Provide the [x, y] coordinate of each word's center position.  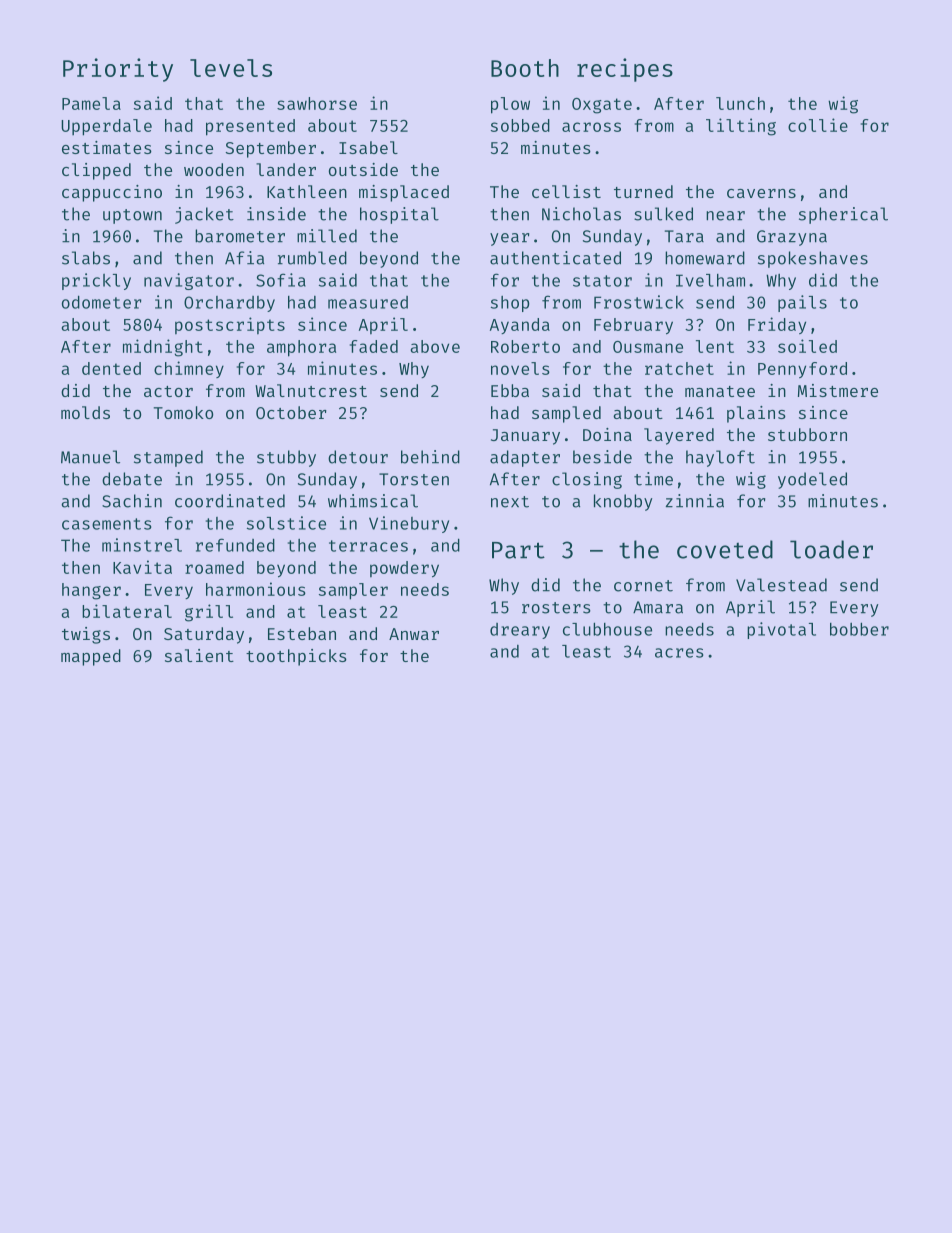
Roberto [525, 346]
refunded [235, 545]
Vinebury [409, 524]
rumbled [312, 258]
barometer [240, 236]
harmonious [256, 589]
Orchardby [229, 304]
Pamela [91, 103]
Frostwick [639, 302]
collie [818, 125]
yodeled [812, 480]
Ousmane [648, 347]
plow [510, 105]
